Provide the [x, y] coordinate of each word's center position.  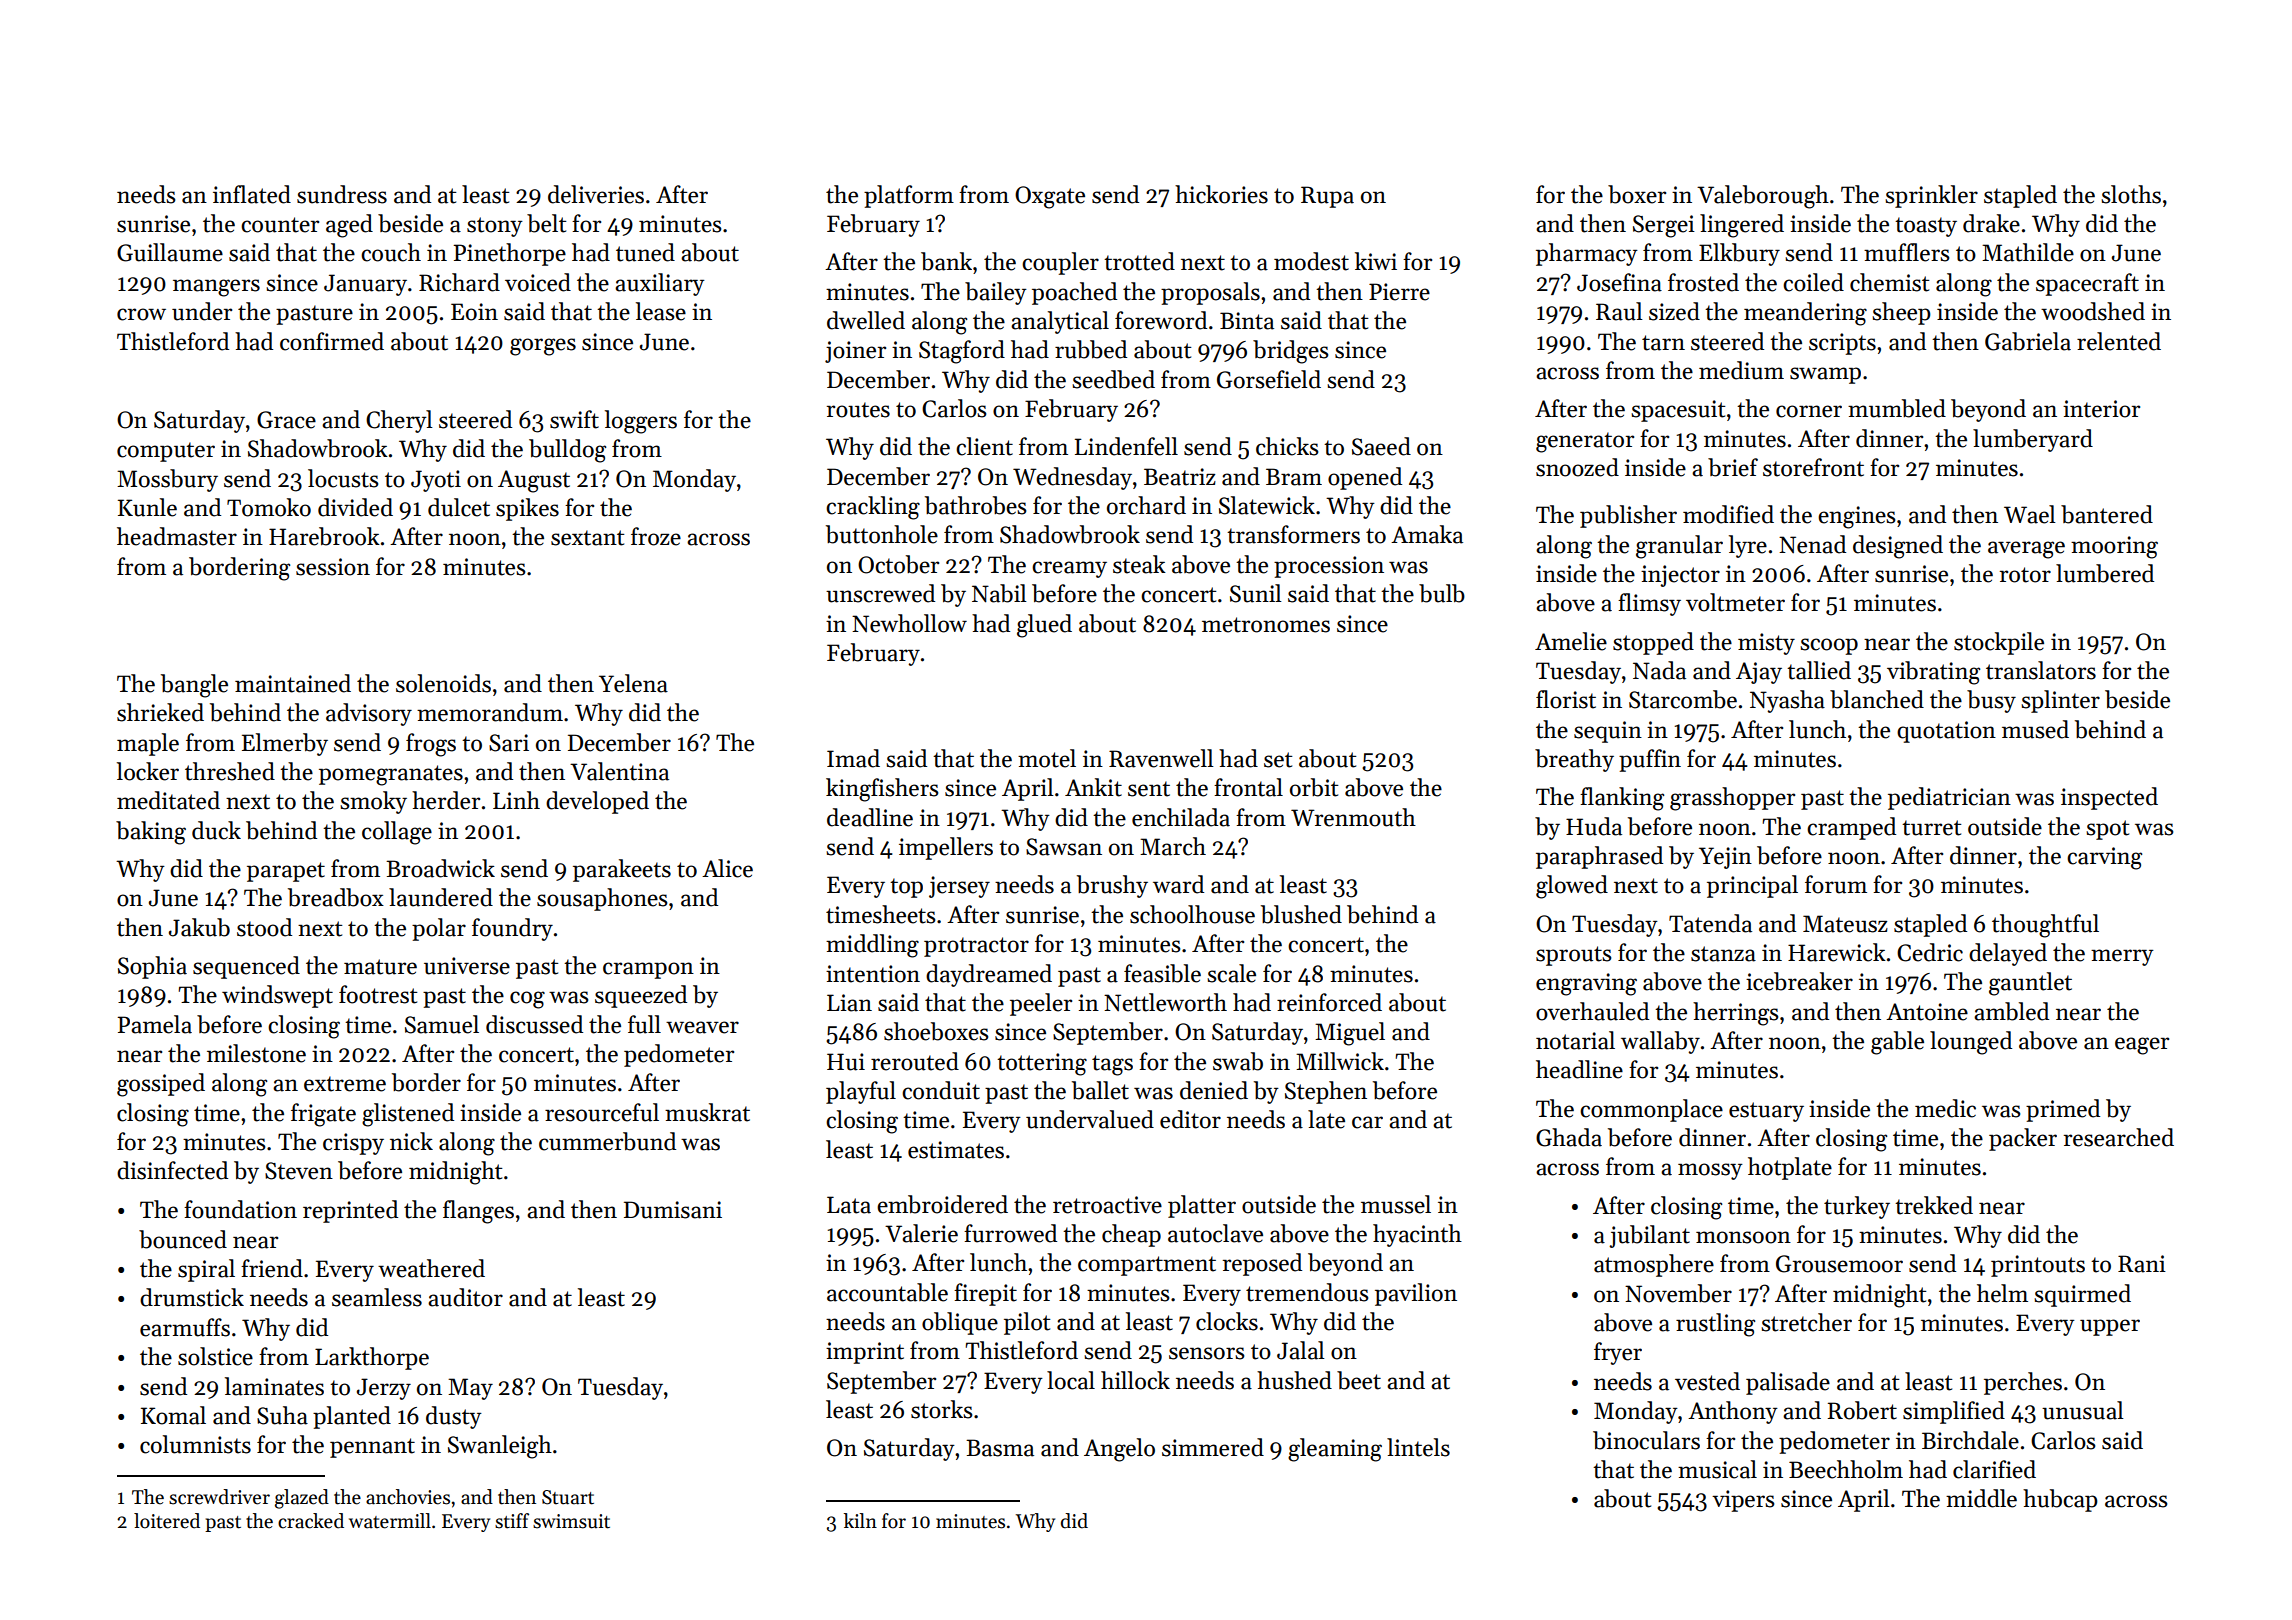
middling [872, 946]
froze [656, 536]
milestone [256, 1053]
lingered [1742, 226]
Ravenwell [1161, 758]
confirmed [332, 341]
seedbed [1113, 379]
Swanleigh [500, 1447]
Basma [1000, 1448]
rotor [2025, 575]
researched [2119, 1137]
